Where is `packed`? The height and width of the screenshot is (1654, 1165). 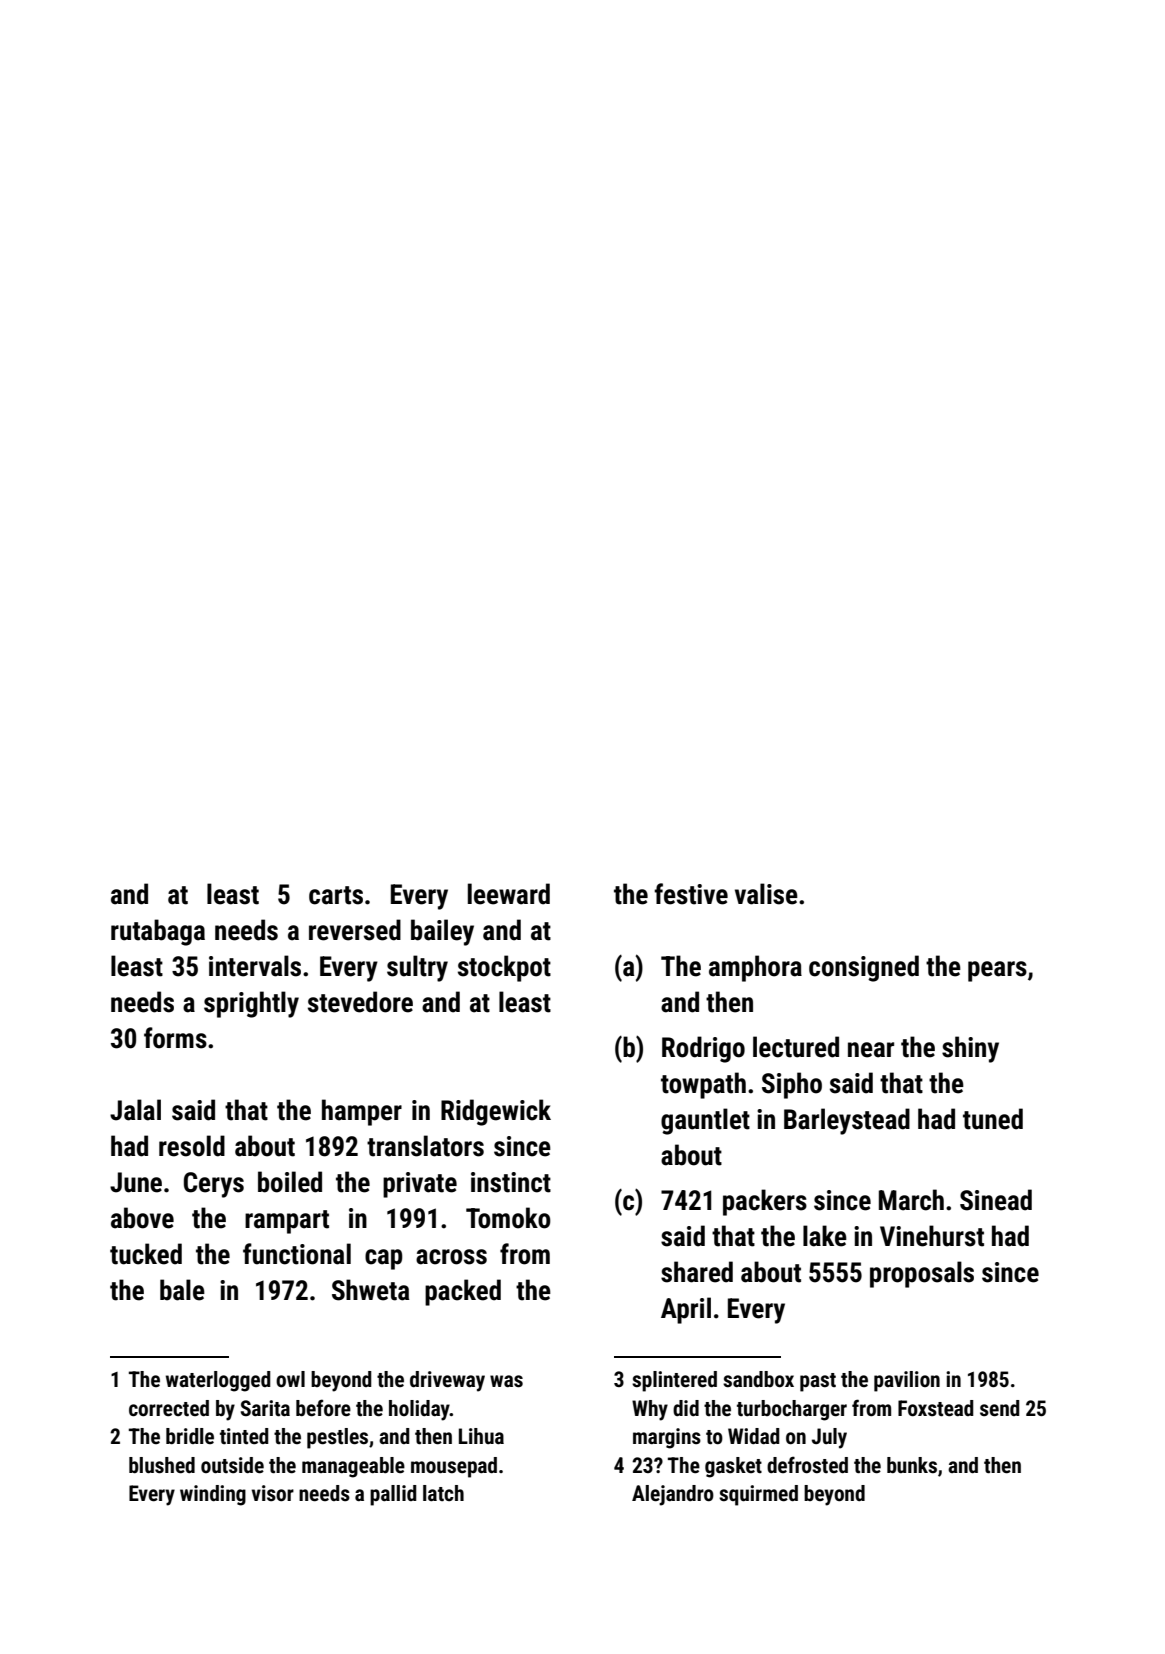 packed is located at coordinates (463, 1292).
